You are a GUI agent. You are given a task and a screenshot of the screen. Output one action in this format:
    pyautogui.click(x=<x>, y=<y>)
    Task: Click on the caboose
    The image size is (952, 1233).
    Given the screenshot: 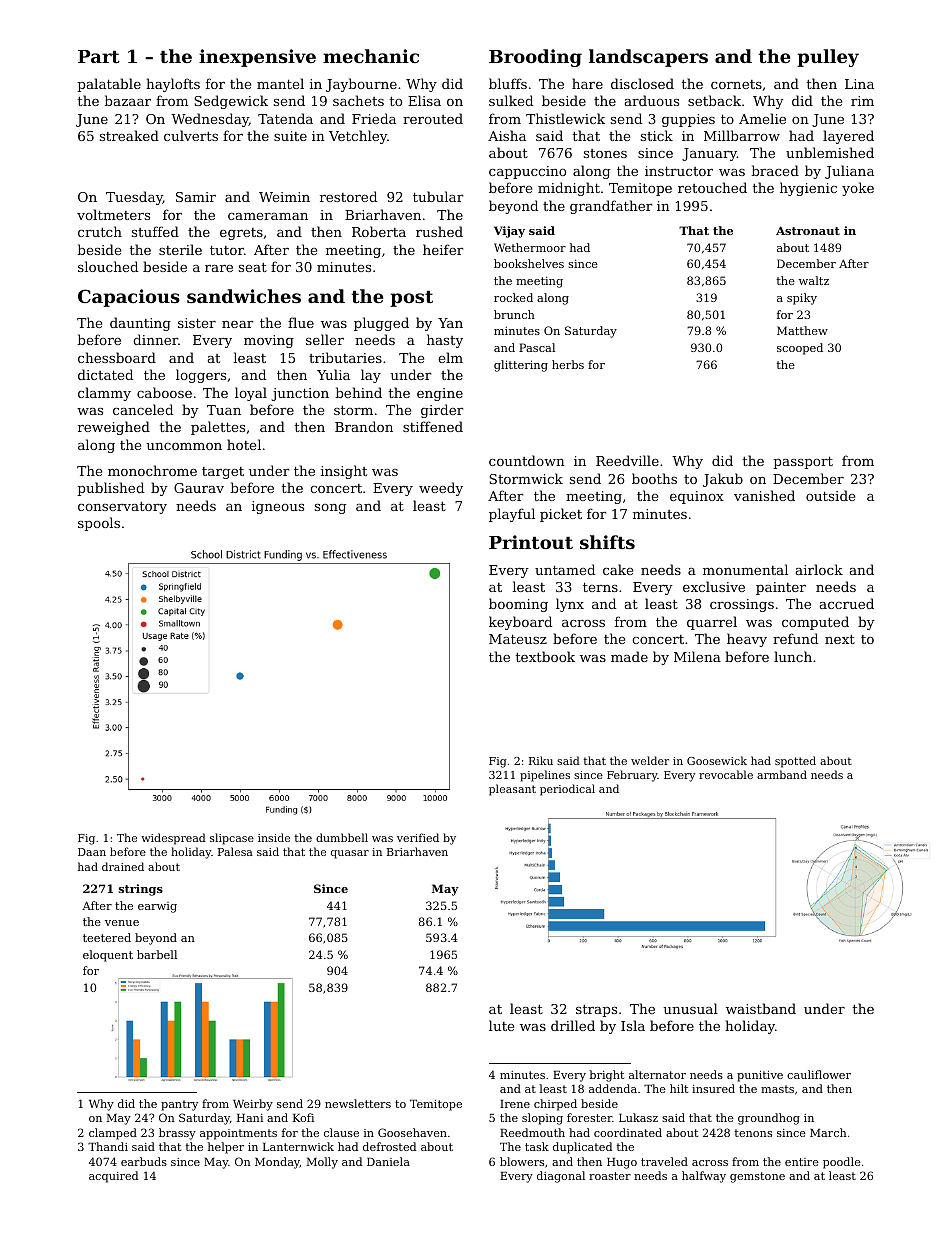 What is the action you would take?
    pyautogui.click(x=164, y=392)
